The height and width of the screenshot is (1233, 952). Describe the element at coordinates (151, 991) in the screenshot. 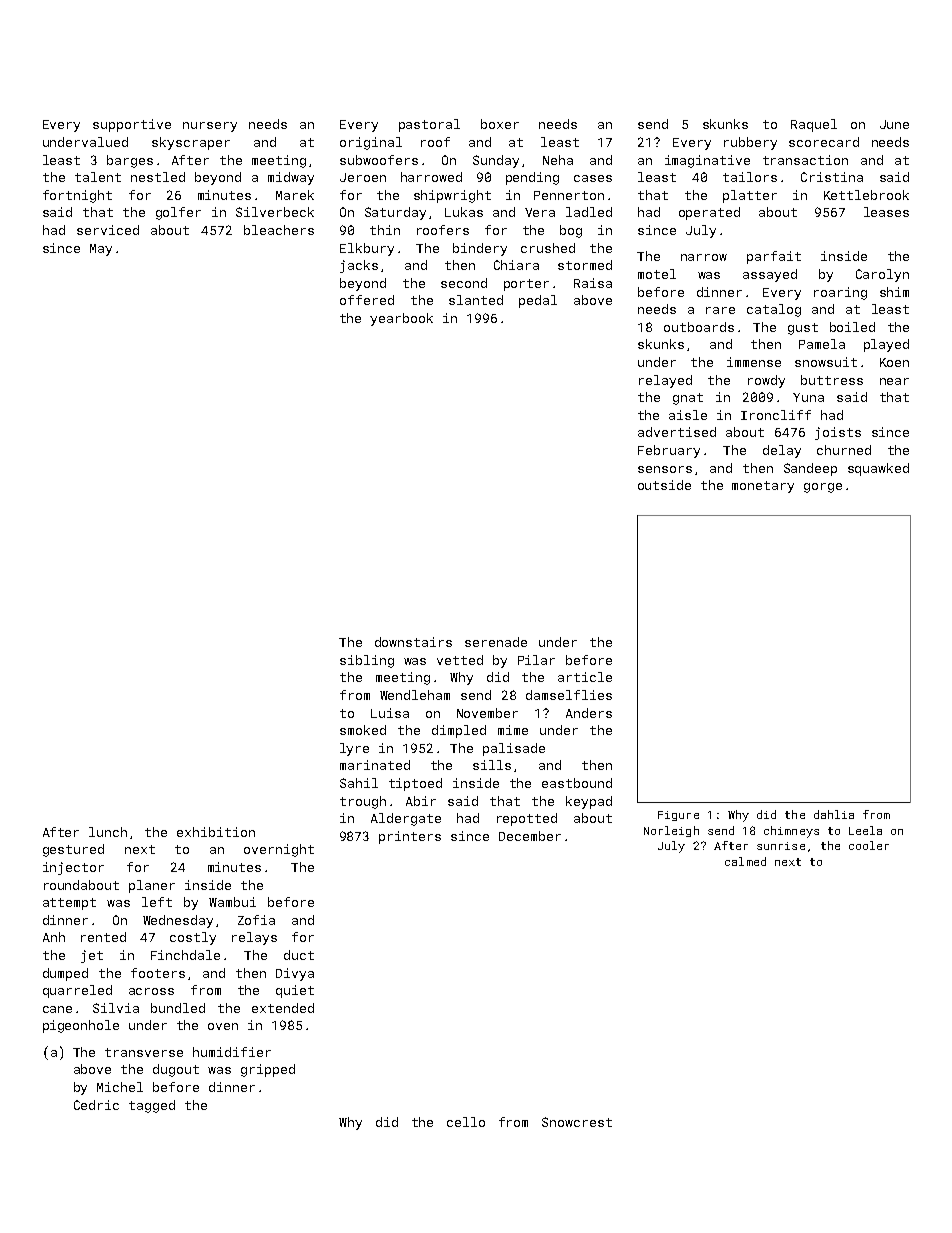

I see `across` at that location.
